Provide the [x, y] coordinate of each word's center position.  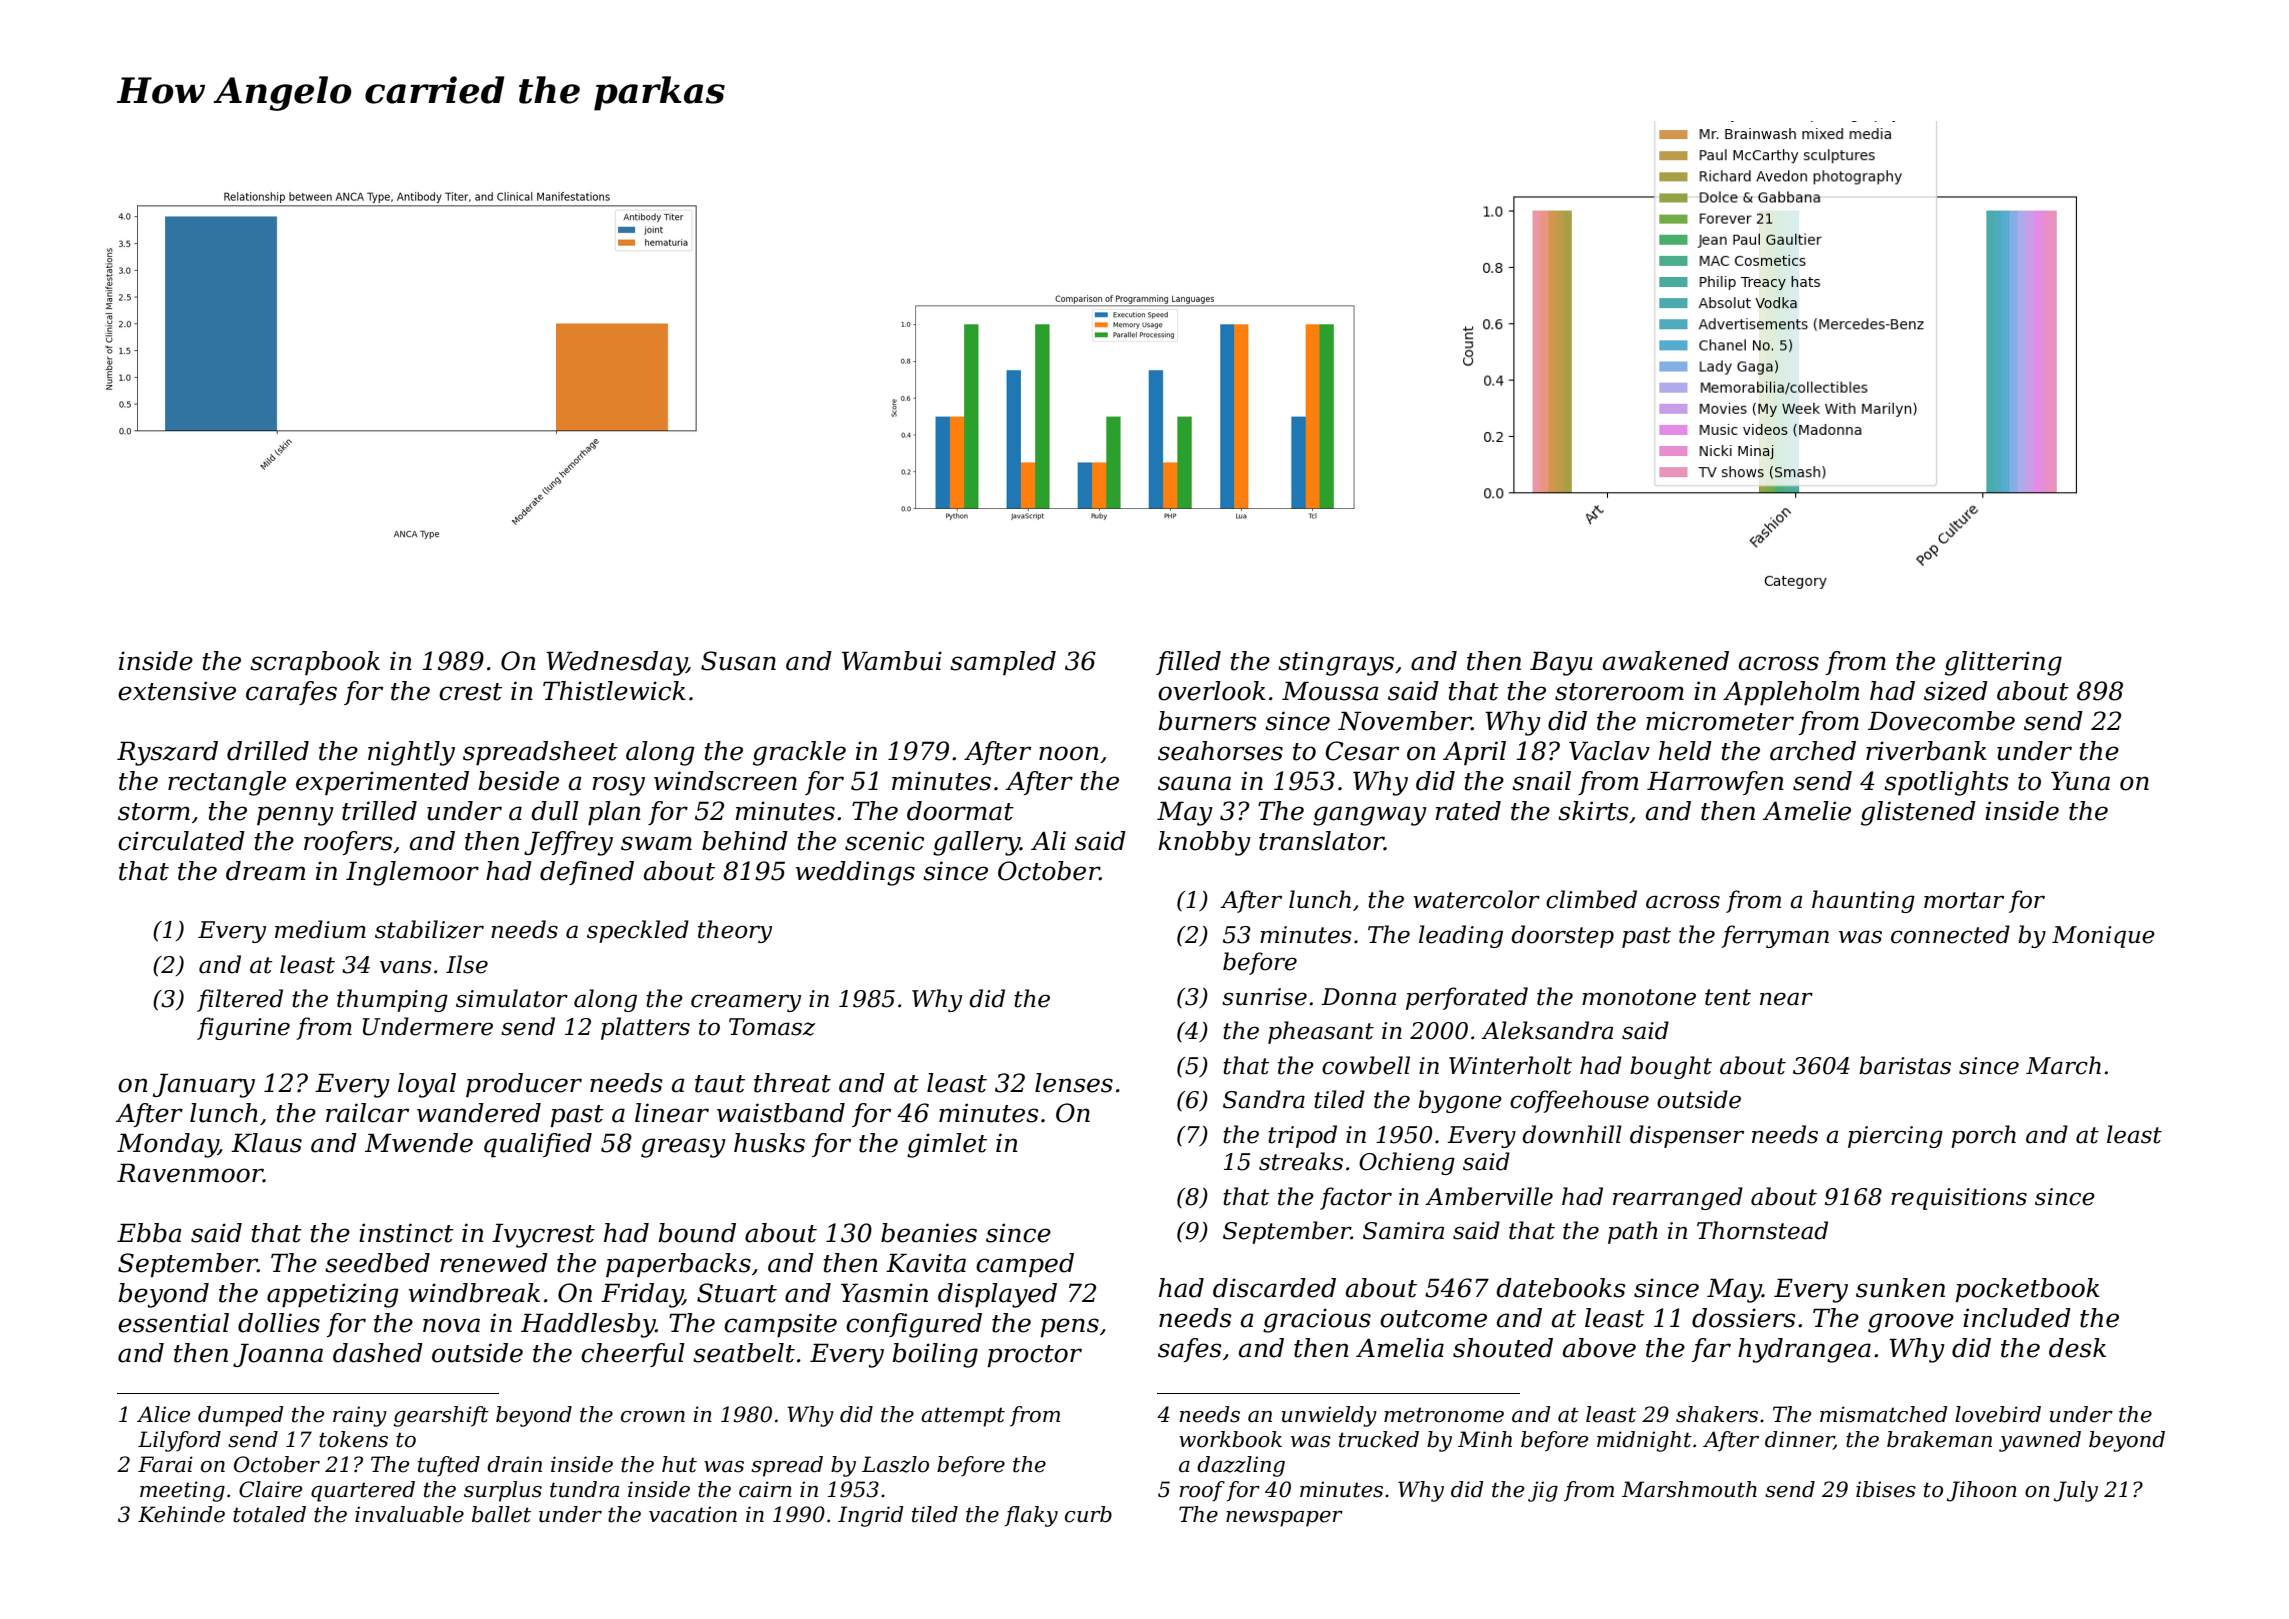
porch [1983, 1136]
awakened [1666, 661]
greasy [683, 1148]
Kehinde [181, 1514]
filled [1188, 663]
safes [1190, 1350]
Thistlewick [614, 691]
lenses [1074, 1083]
